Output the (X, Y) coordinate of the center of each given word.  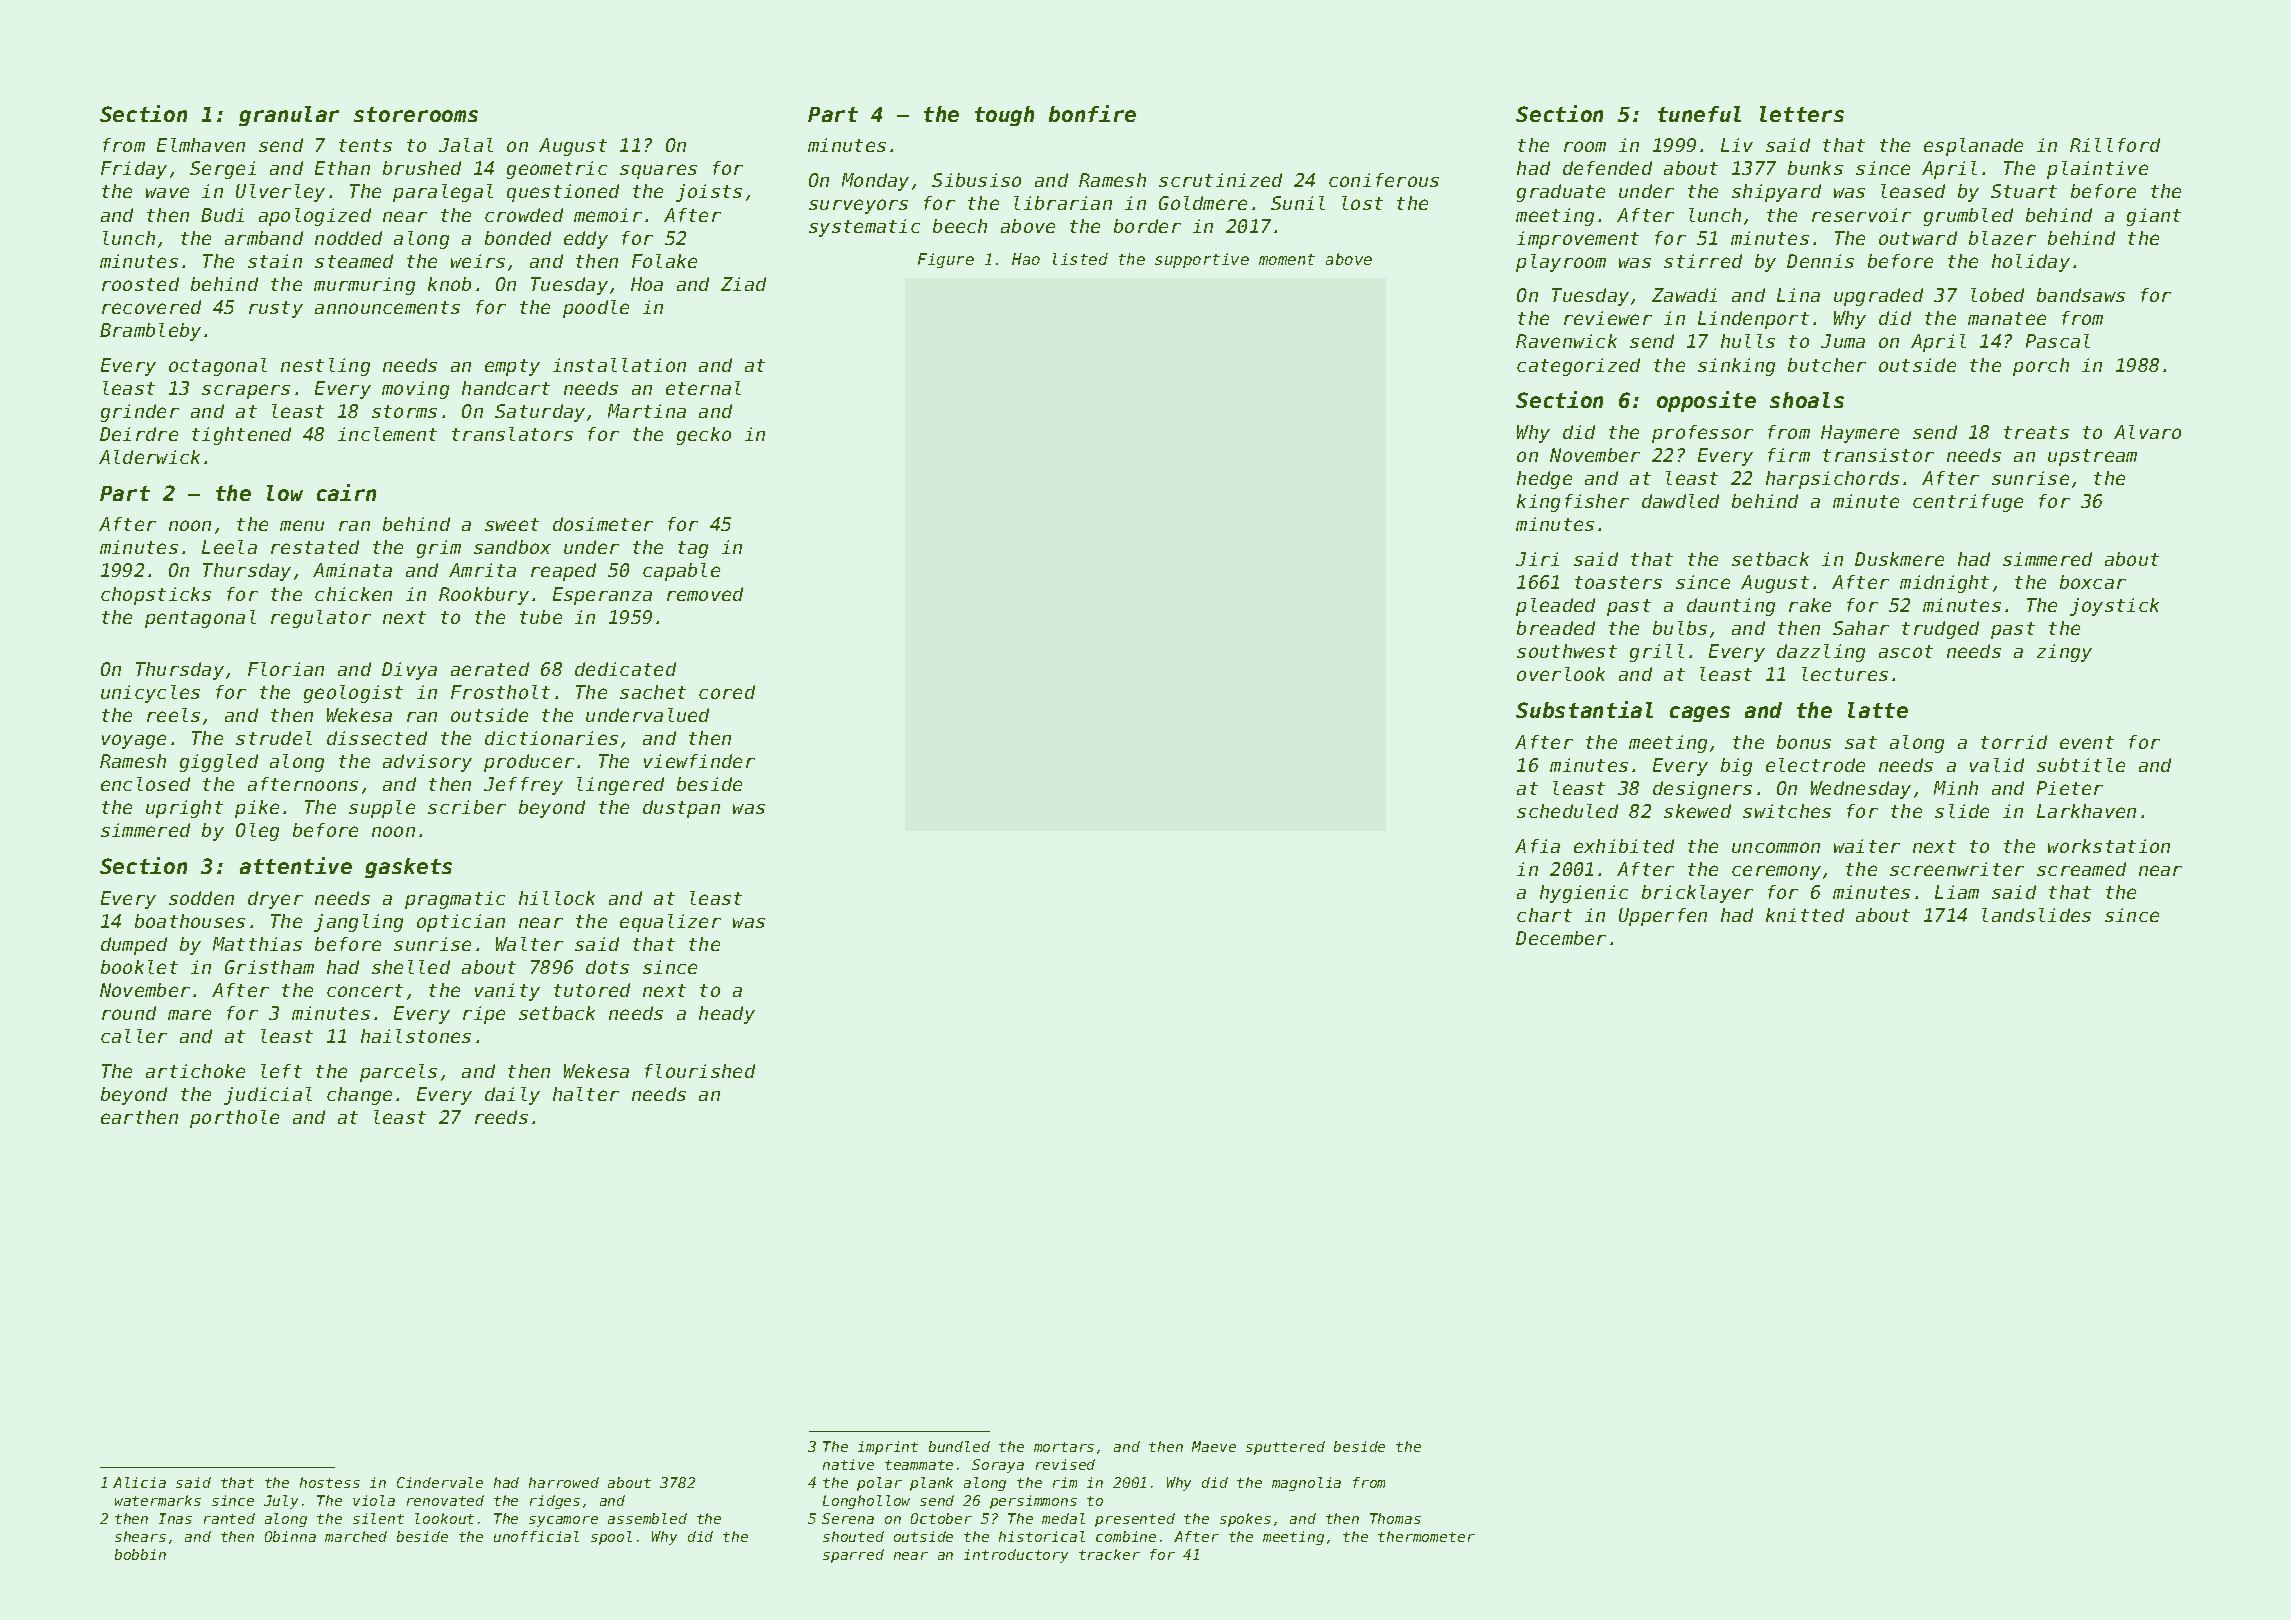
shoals (1807, 400)
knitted (1805, 915)
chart (1544, 915)
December (1561, 938)
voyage (134, 741)
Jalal (466, 145)
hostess (330, 1482)
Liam (1957, 892)
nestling (325, 367)
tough (1004, 116)
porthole (234, 1119)
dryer (275, 900)
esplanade (1973, 147)
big (1736, 767)
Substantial (1584, 709)
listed (1080, 259)
